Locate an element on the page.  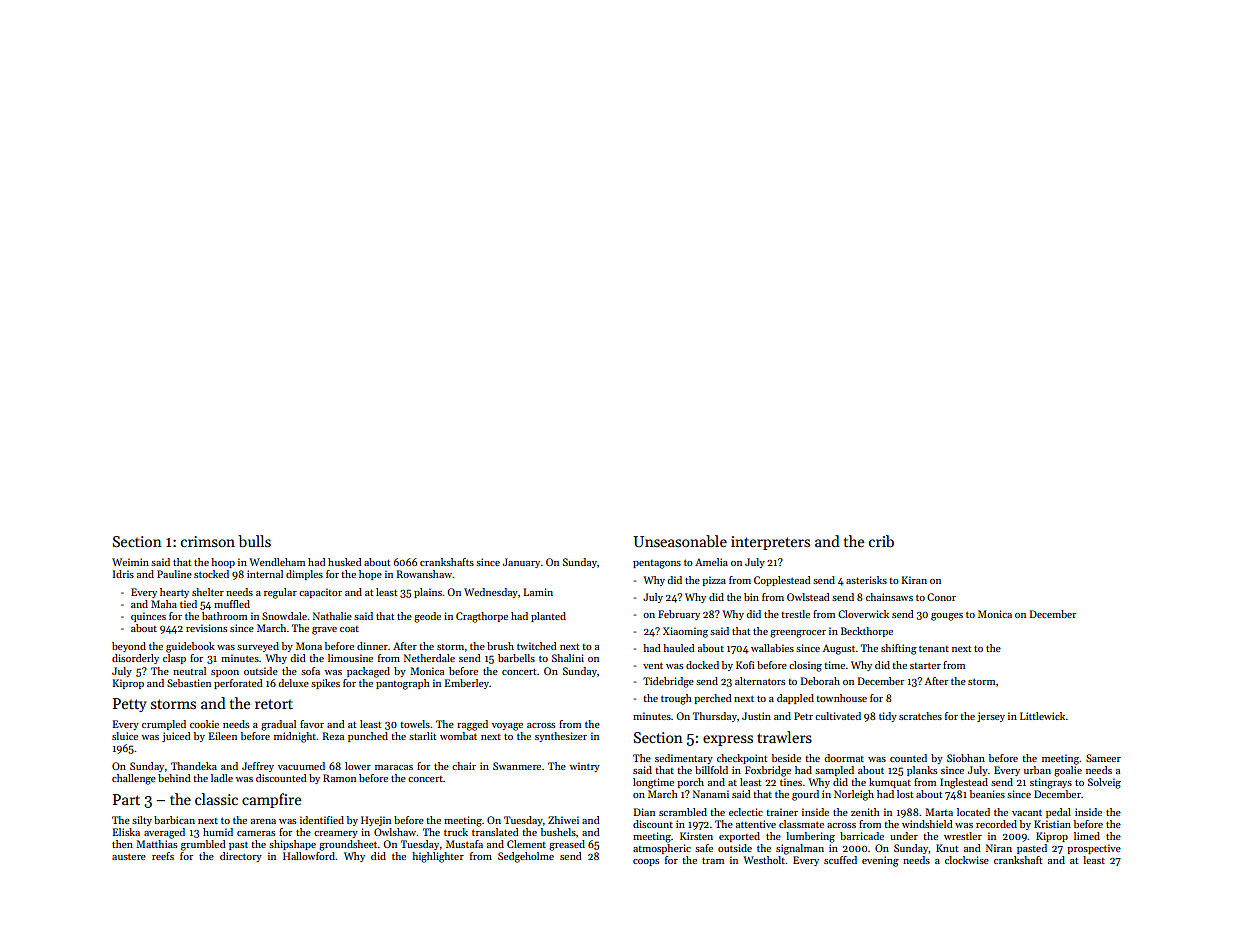
gouges is located at coordinates (947, 617).
